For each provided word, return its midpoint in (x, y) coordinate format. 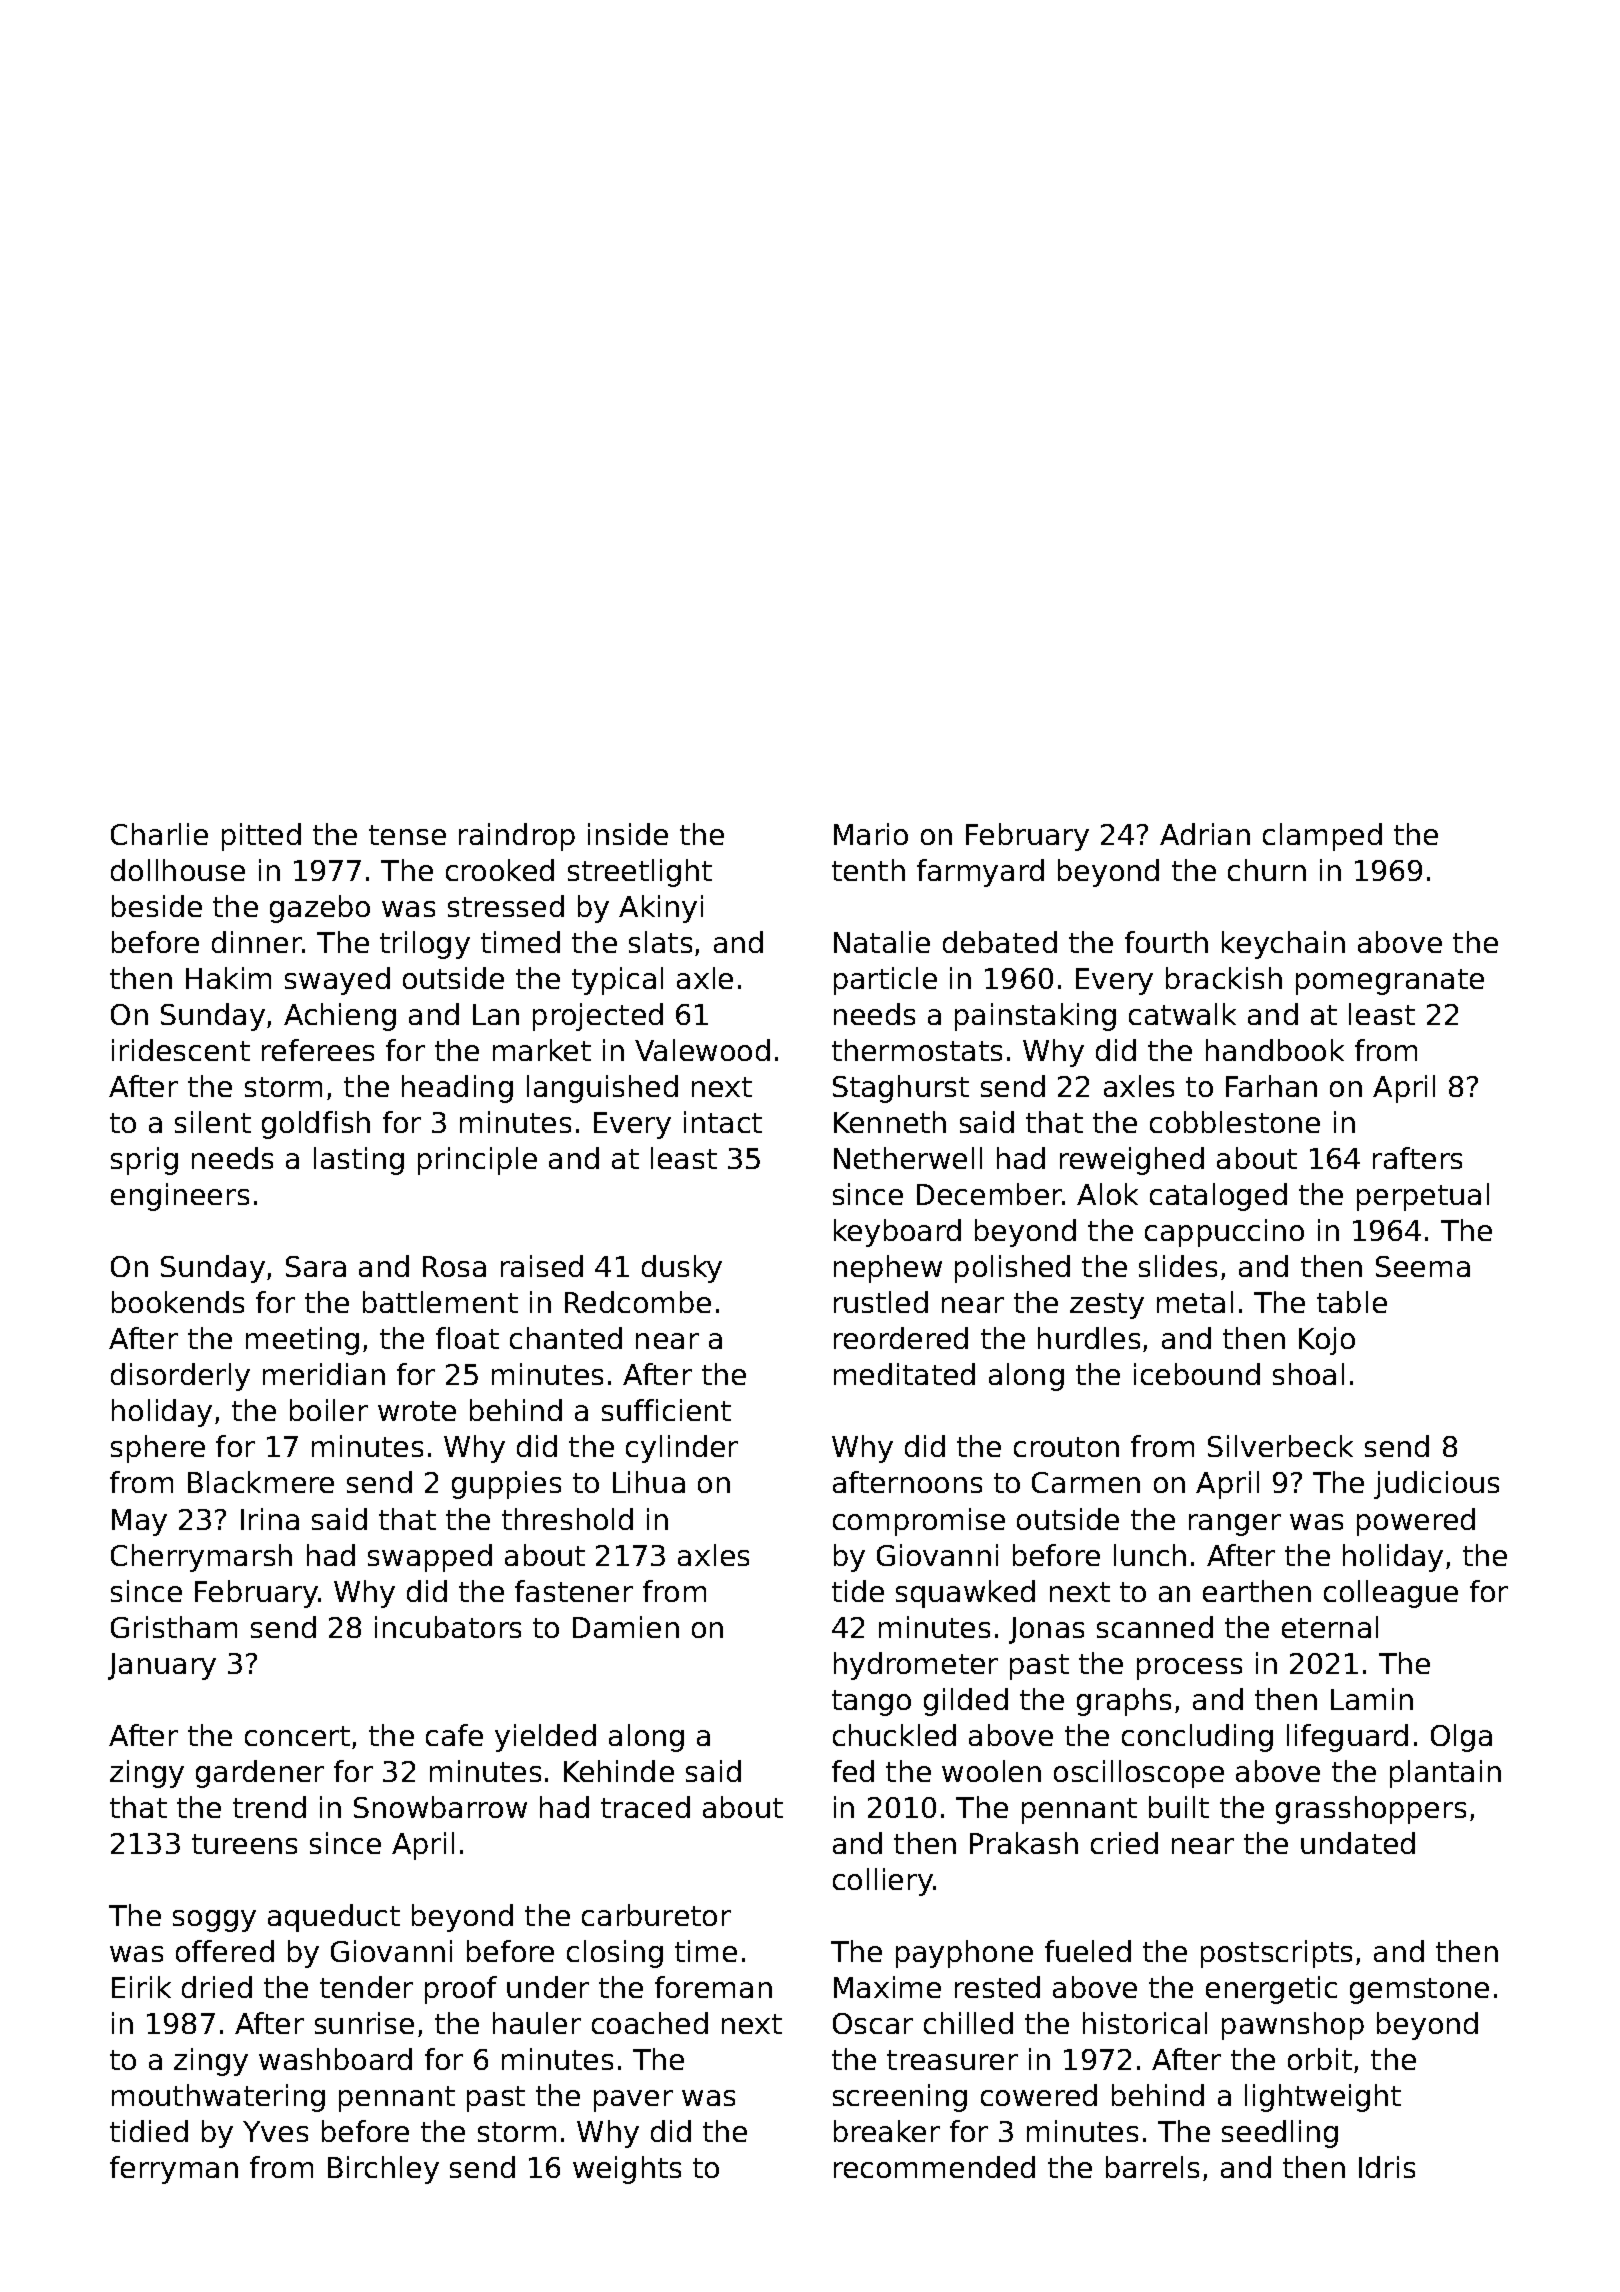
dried (217, 1987)
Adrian (1205, 834)
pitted (261, 837)
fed (853, 1771)
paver (633, 2101)
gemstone (1419, 1991)
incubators (448, 1627)
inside (628, 834)
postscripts (1276, 1954)
